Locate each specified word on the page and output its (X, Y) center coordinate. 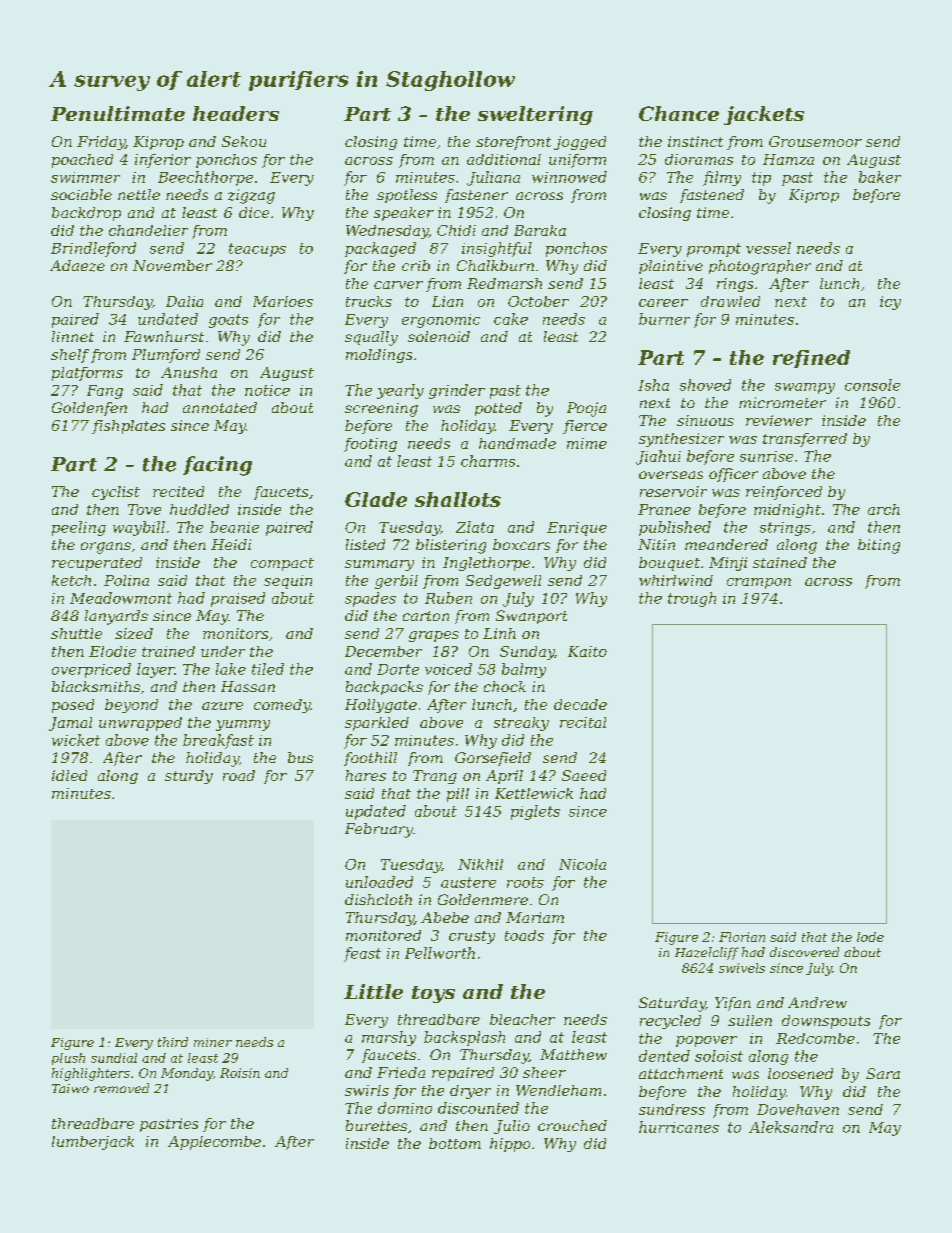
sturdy (189, 777)
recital (583, 722)
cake (511, 319)
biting (879, 546)
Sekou (244, 141)
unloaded (379, 882)
